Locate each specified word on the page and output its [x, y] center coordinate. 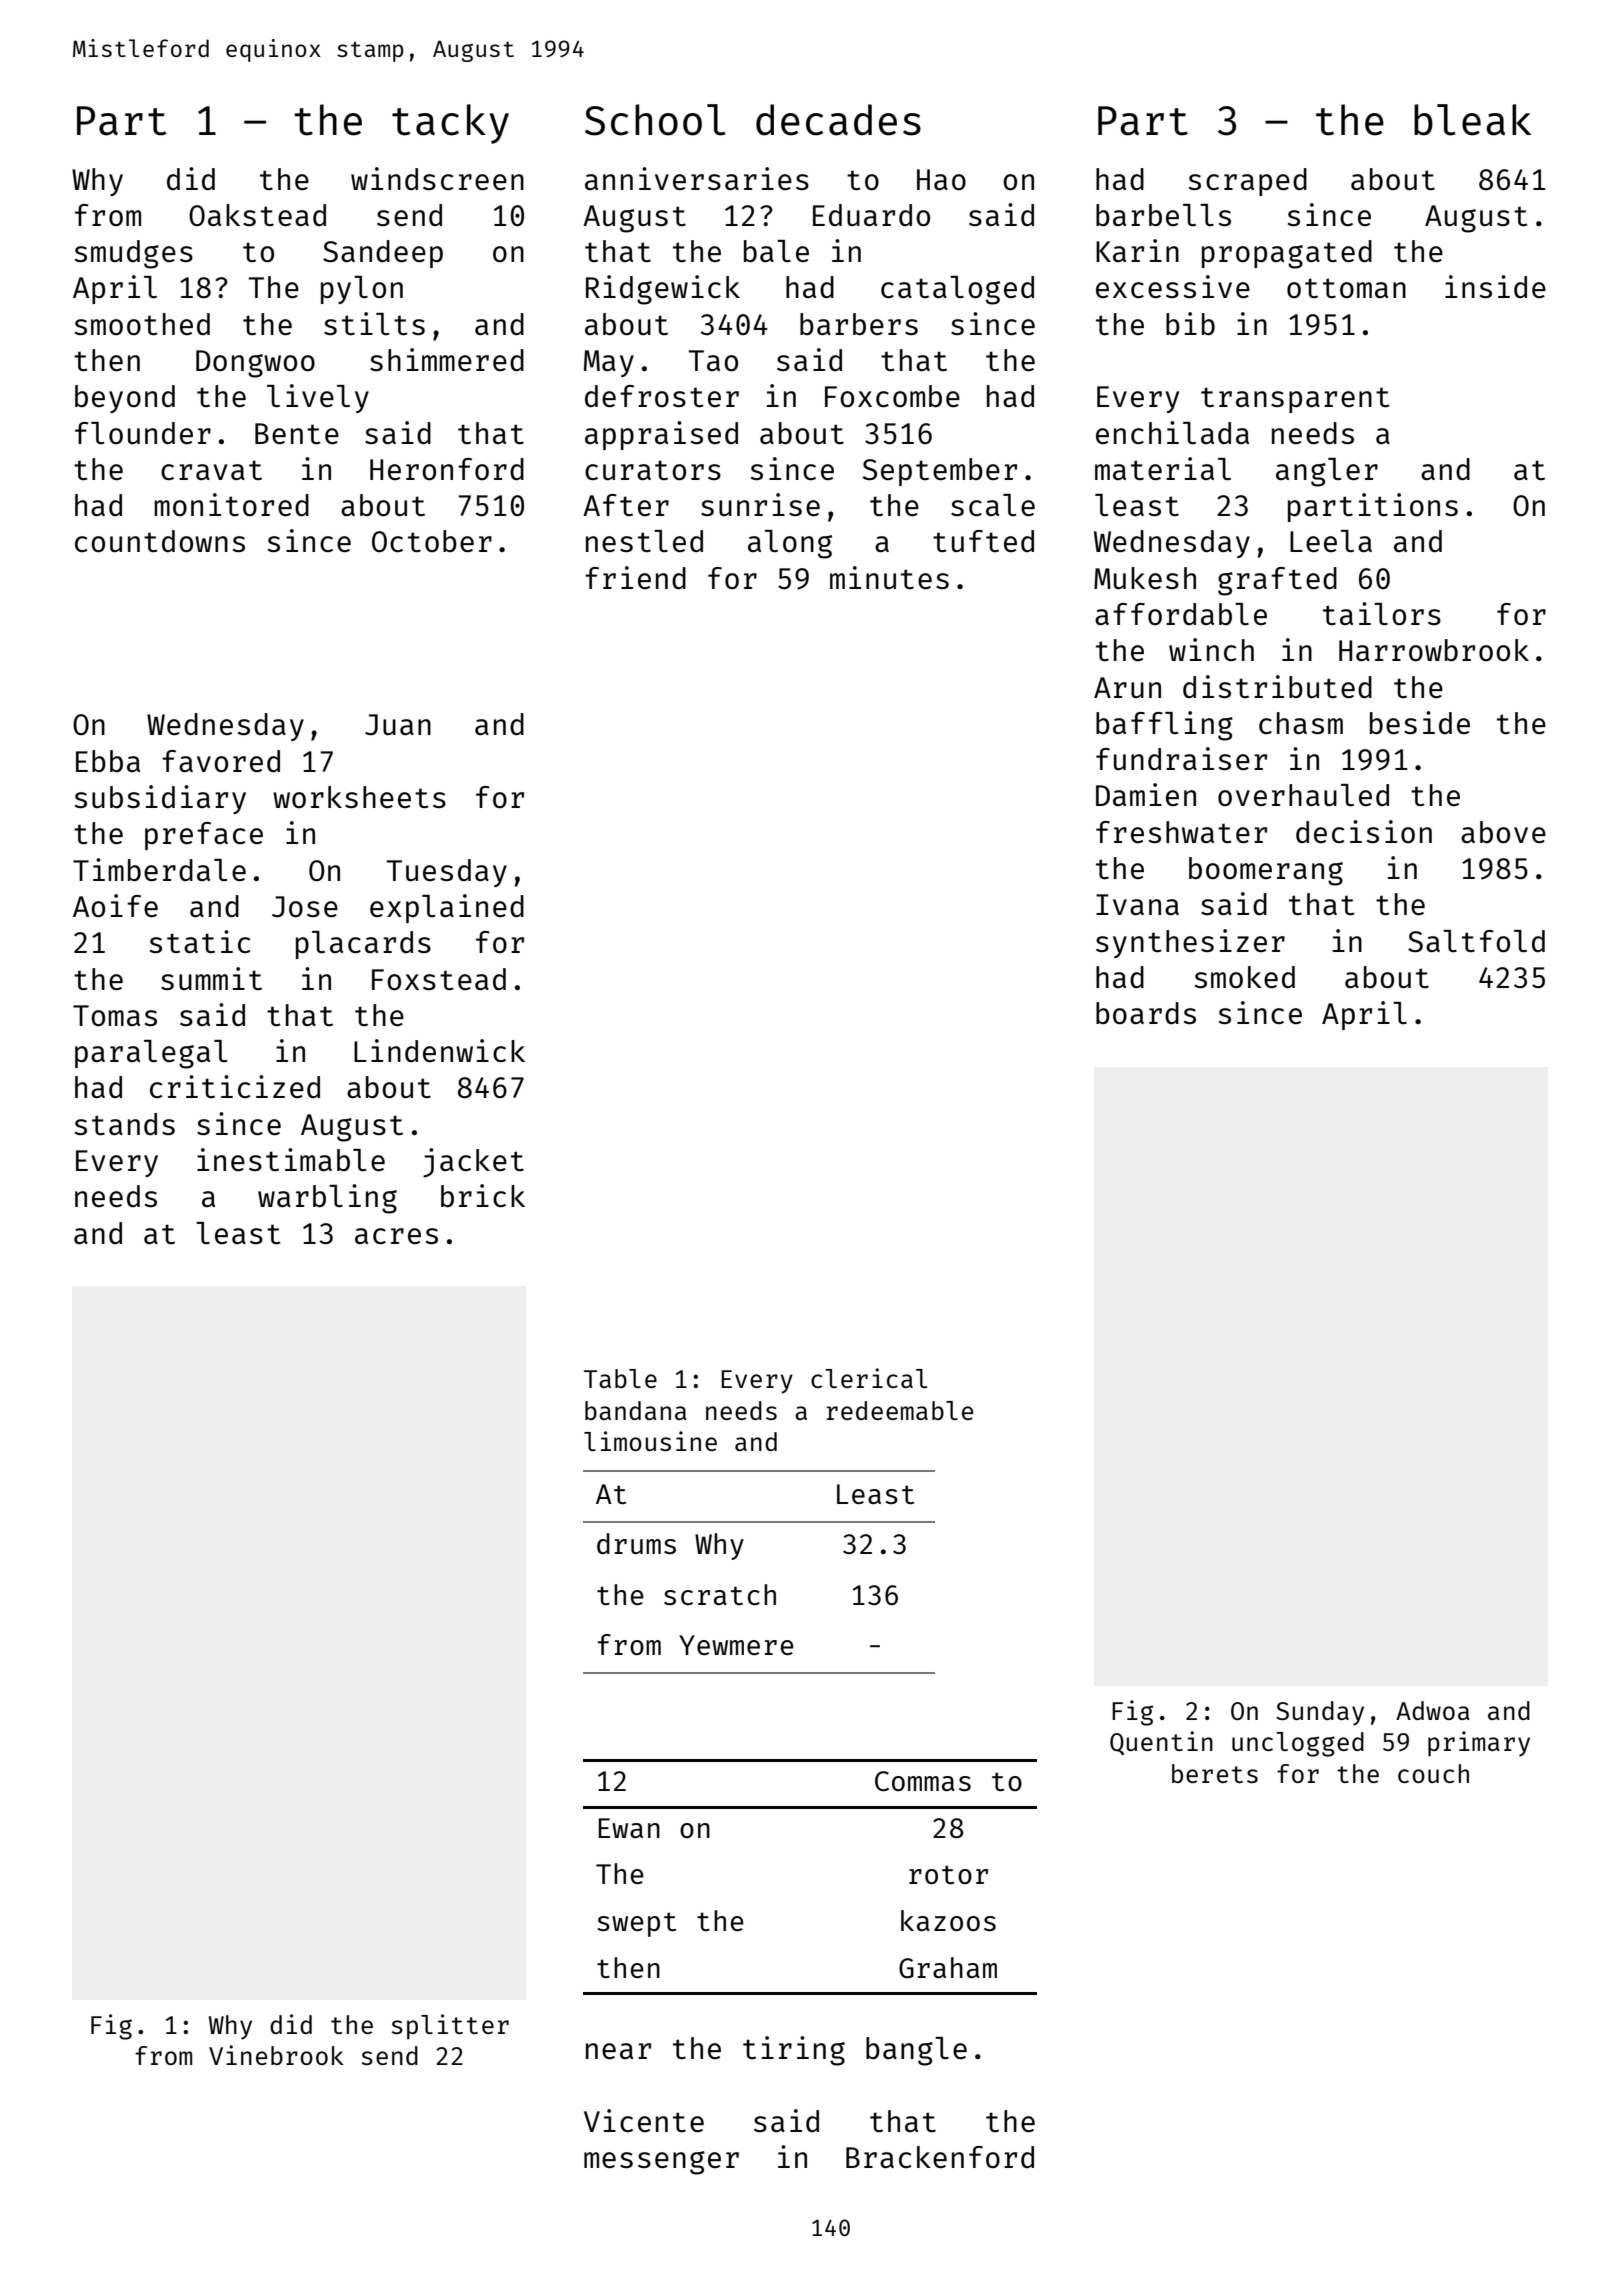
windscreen [437, 178]
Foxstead [439, 979]
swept [636, 1924]
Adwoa [1433, 1710]
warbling [327, 1199]
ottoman [1346, 288]
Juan [398, 724]
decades [838, 120]
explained [447, 908]
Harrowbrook [1434, 650]
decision [1364, 831]
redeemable [900, 1410]
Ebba [108, 761]
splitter [450, 2026]
